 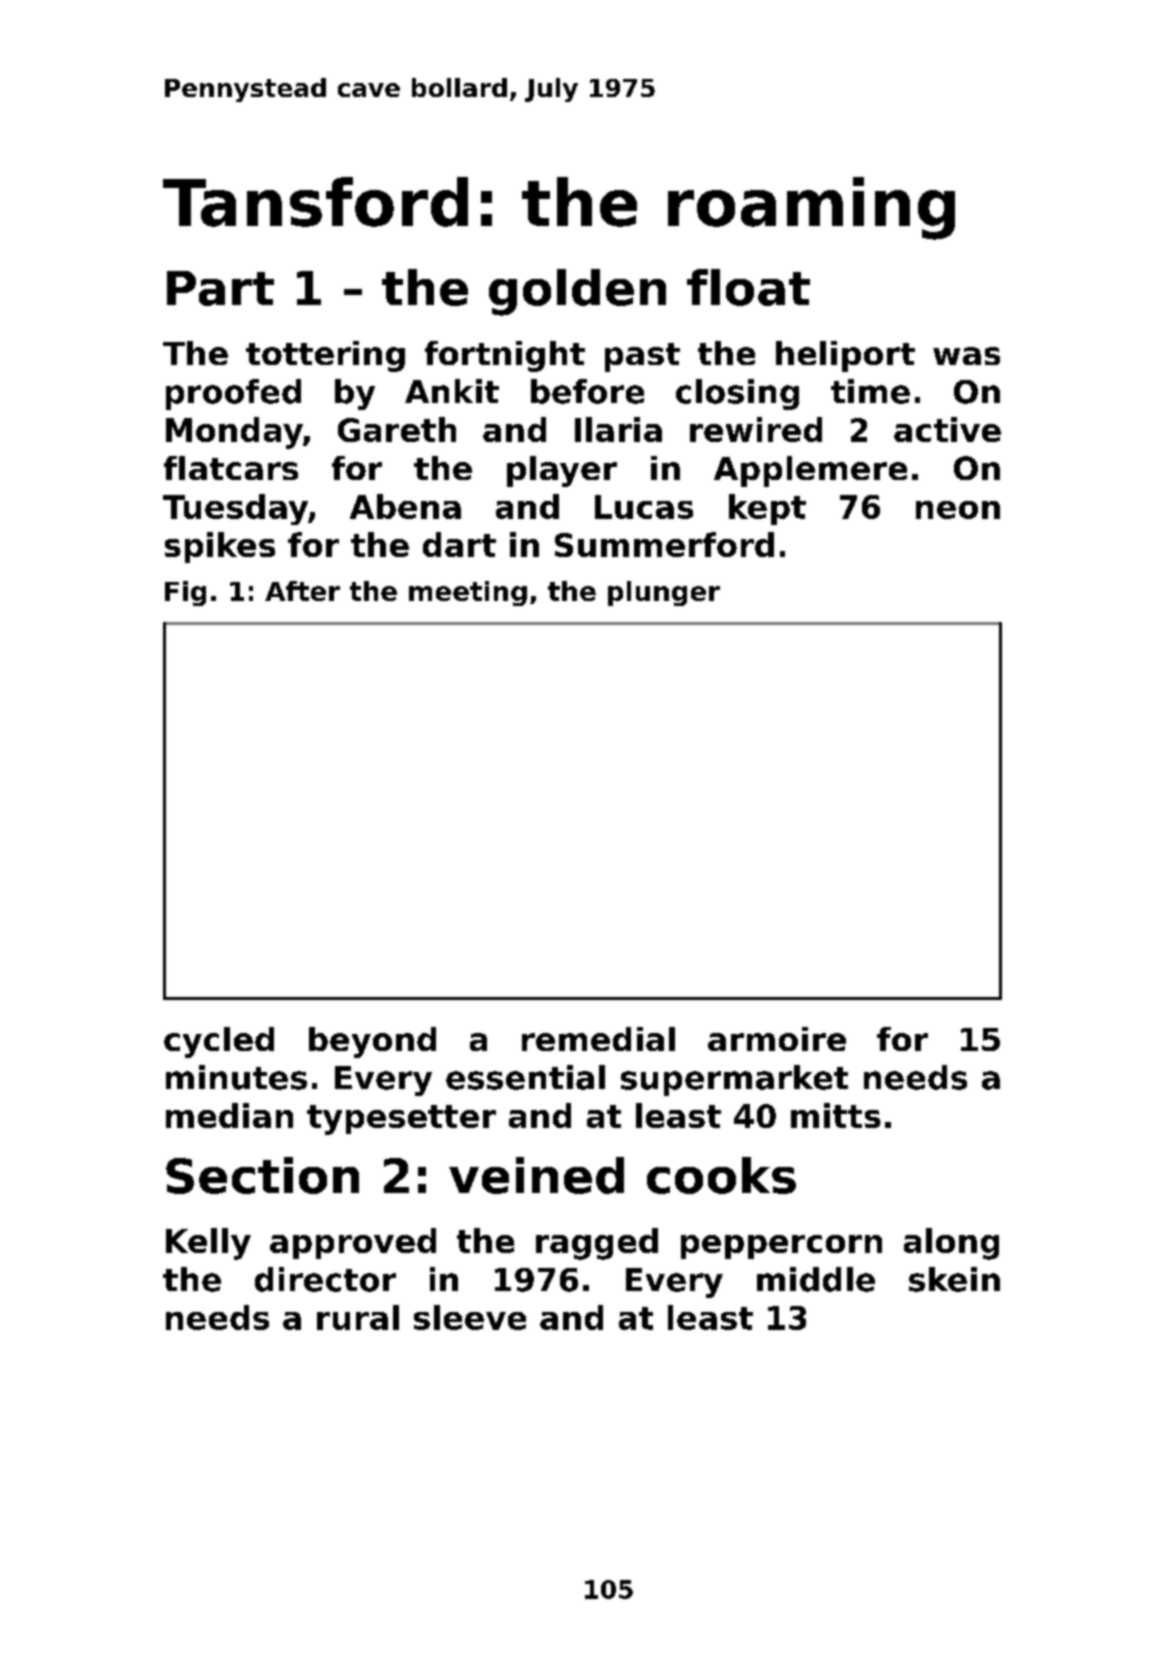 What do you see at coordinates (577, 292) in the screenshot?
I see `golden` at bounding box center [577, 292].
